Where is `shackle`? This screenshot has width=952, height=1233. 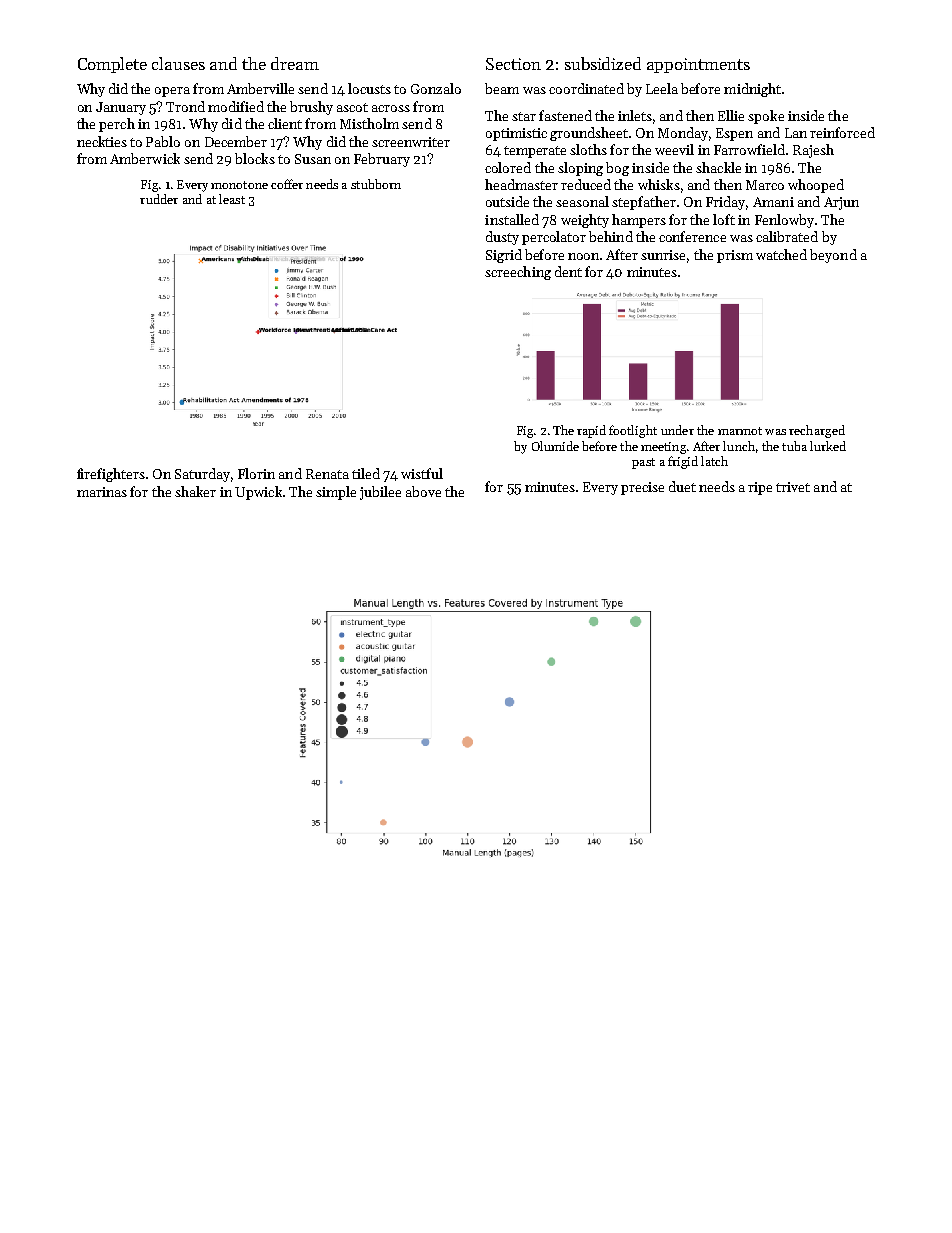 shackle is located at coordinates (718, 167).
